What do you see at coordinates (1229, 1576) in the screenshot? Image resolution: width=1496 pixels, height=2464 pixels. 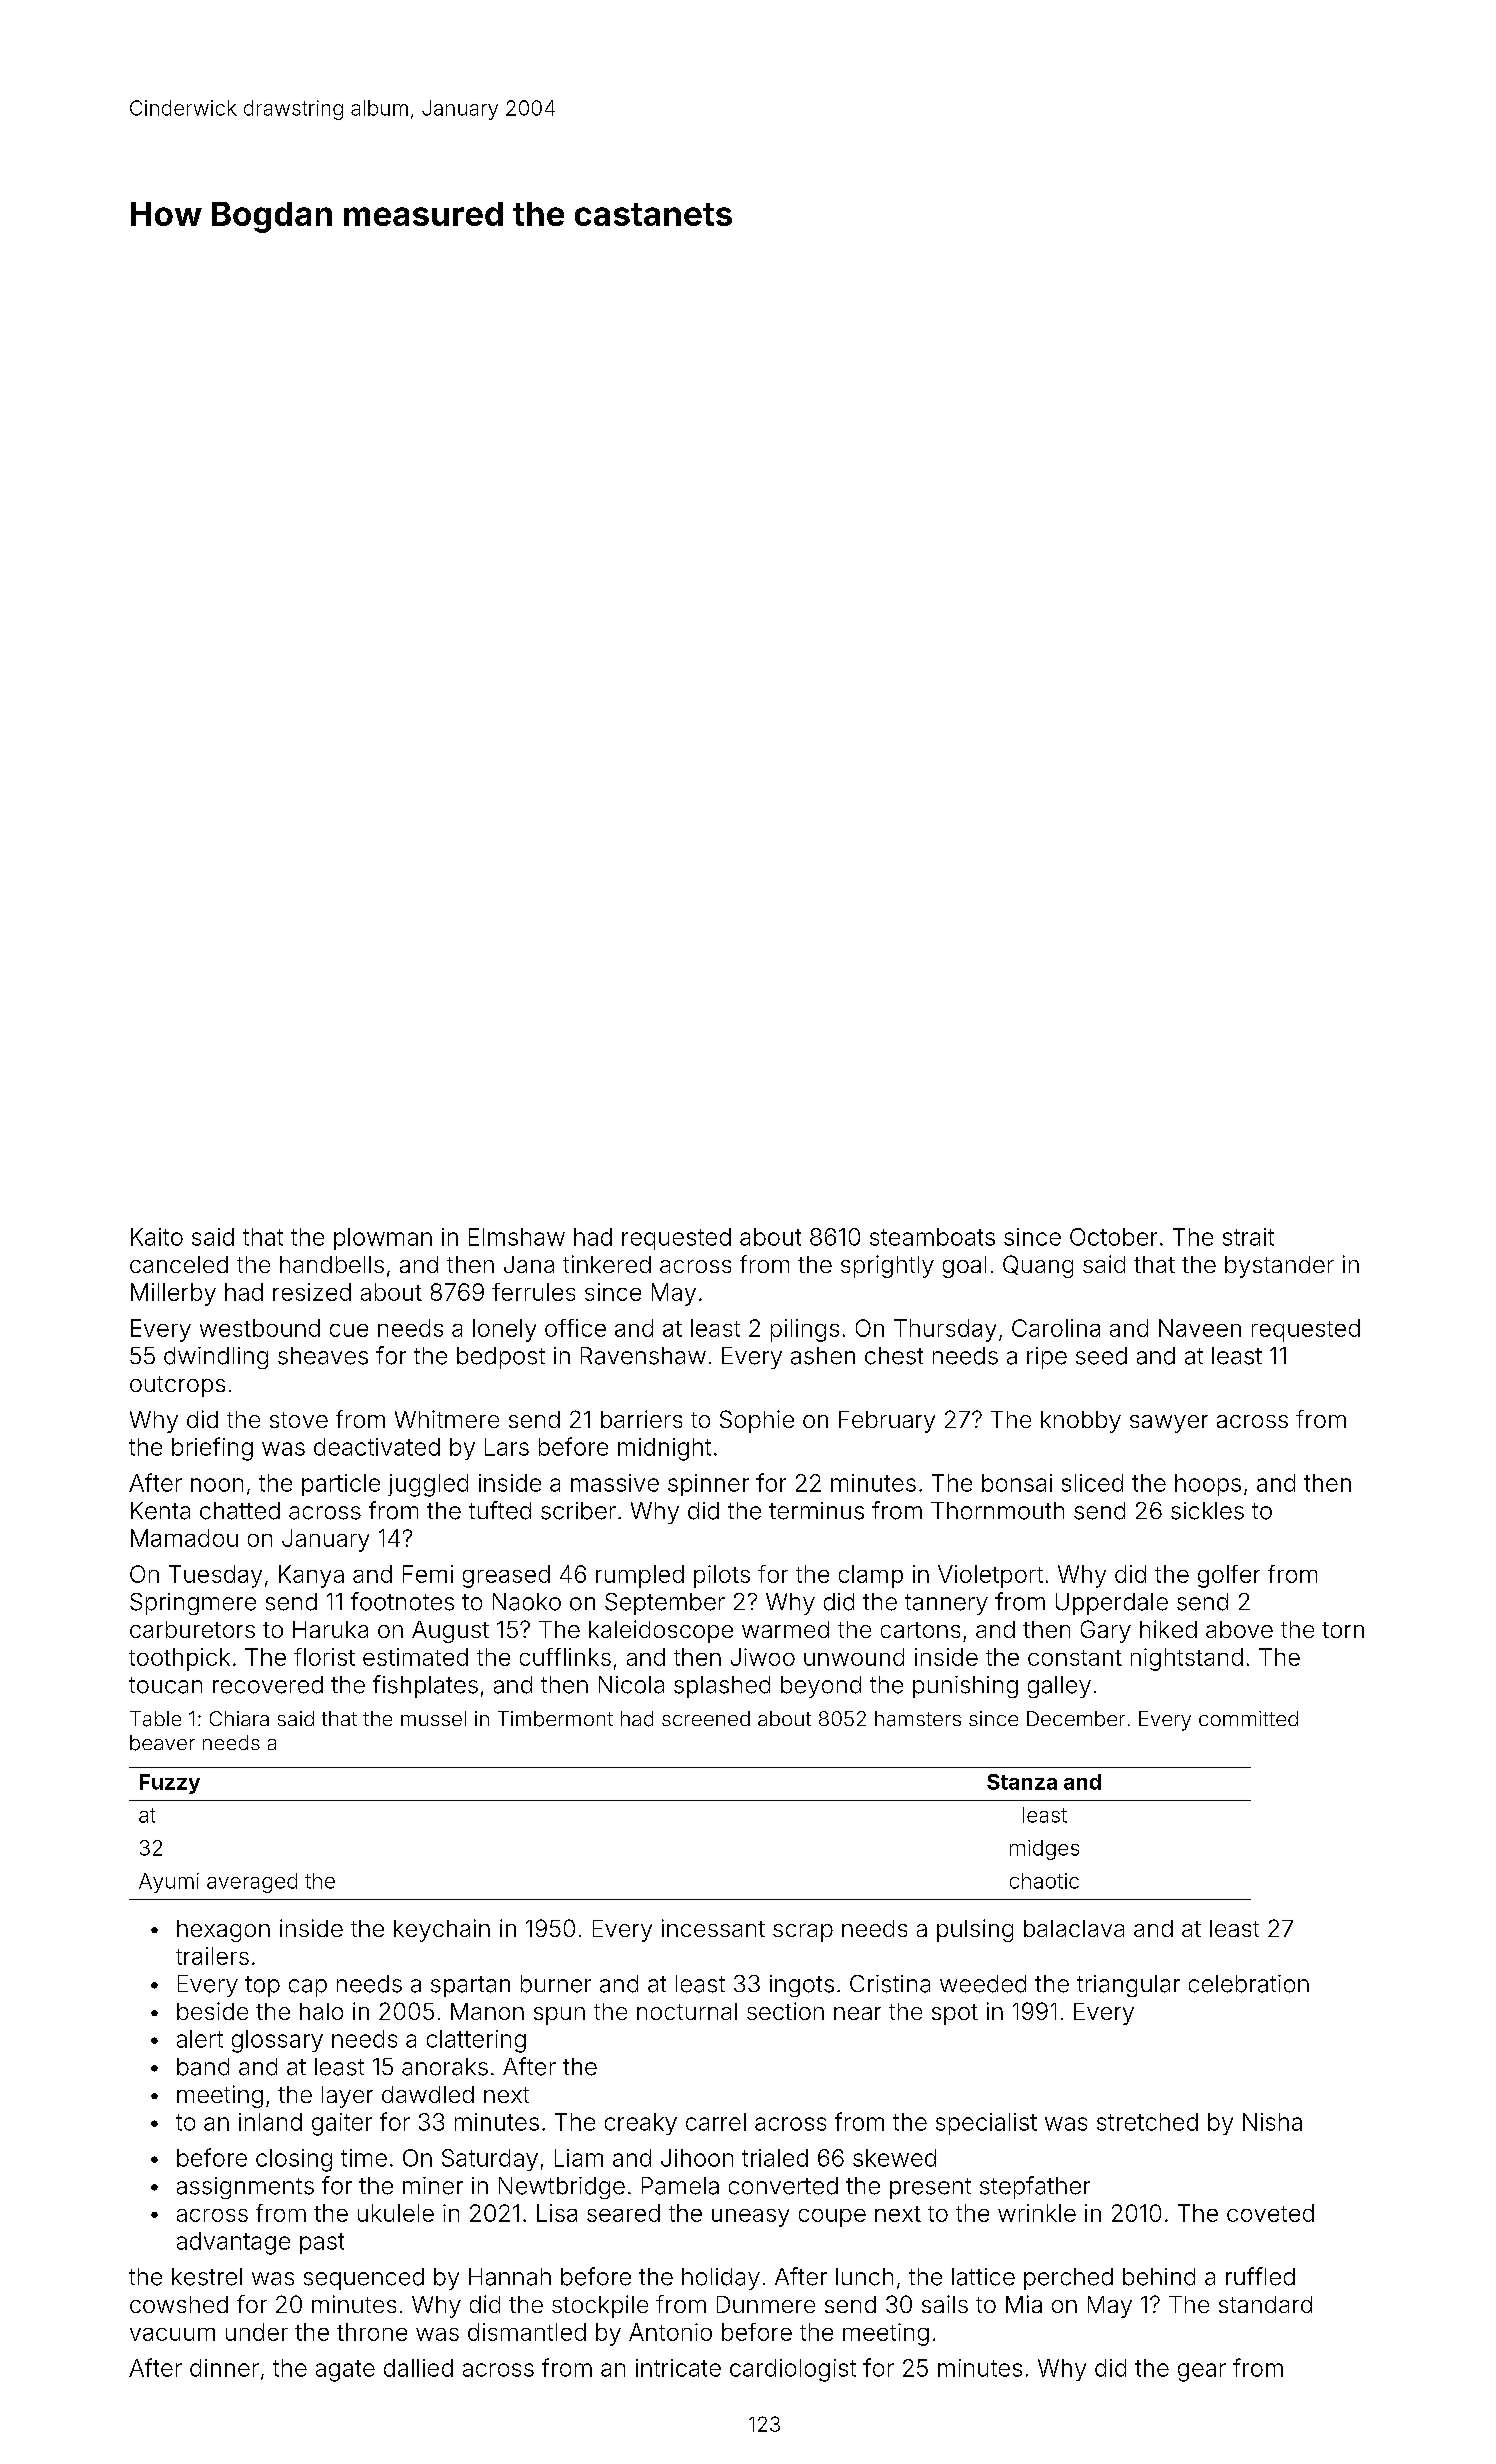 I see `golfer` at bounding box center [1229, 1576].
